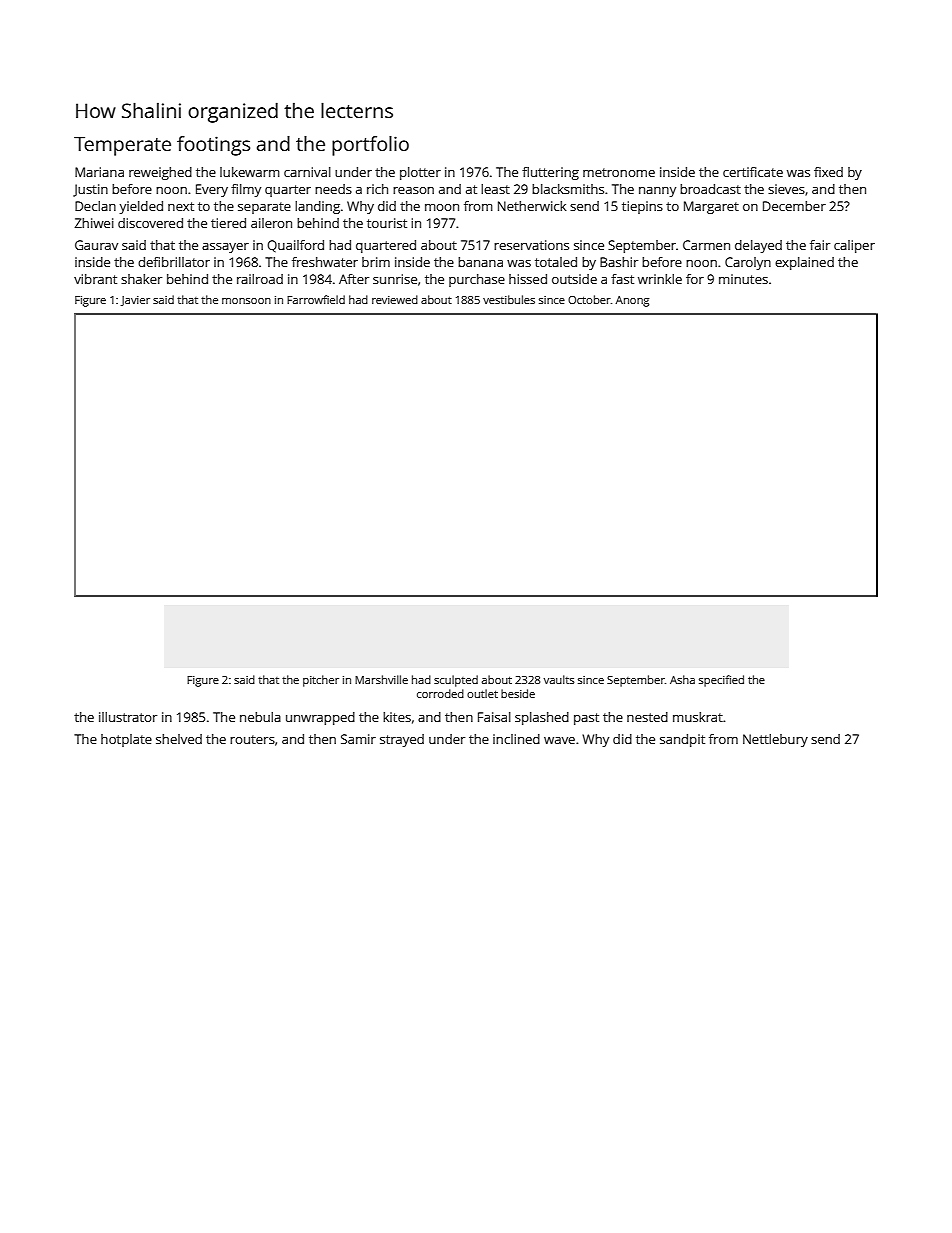 This screenshot has height=1233, width=952. What do you see at coordinates (828, 172) in the screenshot?
I see `fixed` at bounding box center [828, 172].
